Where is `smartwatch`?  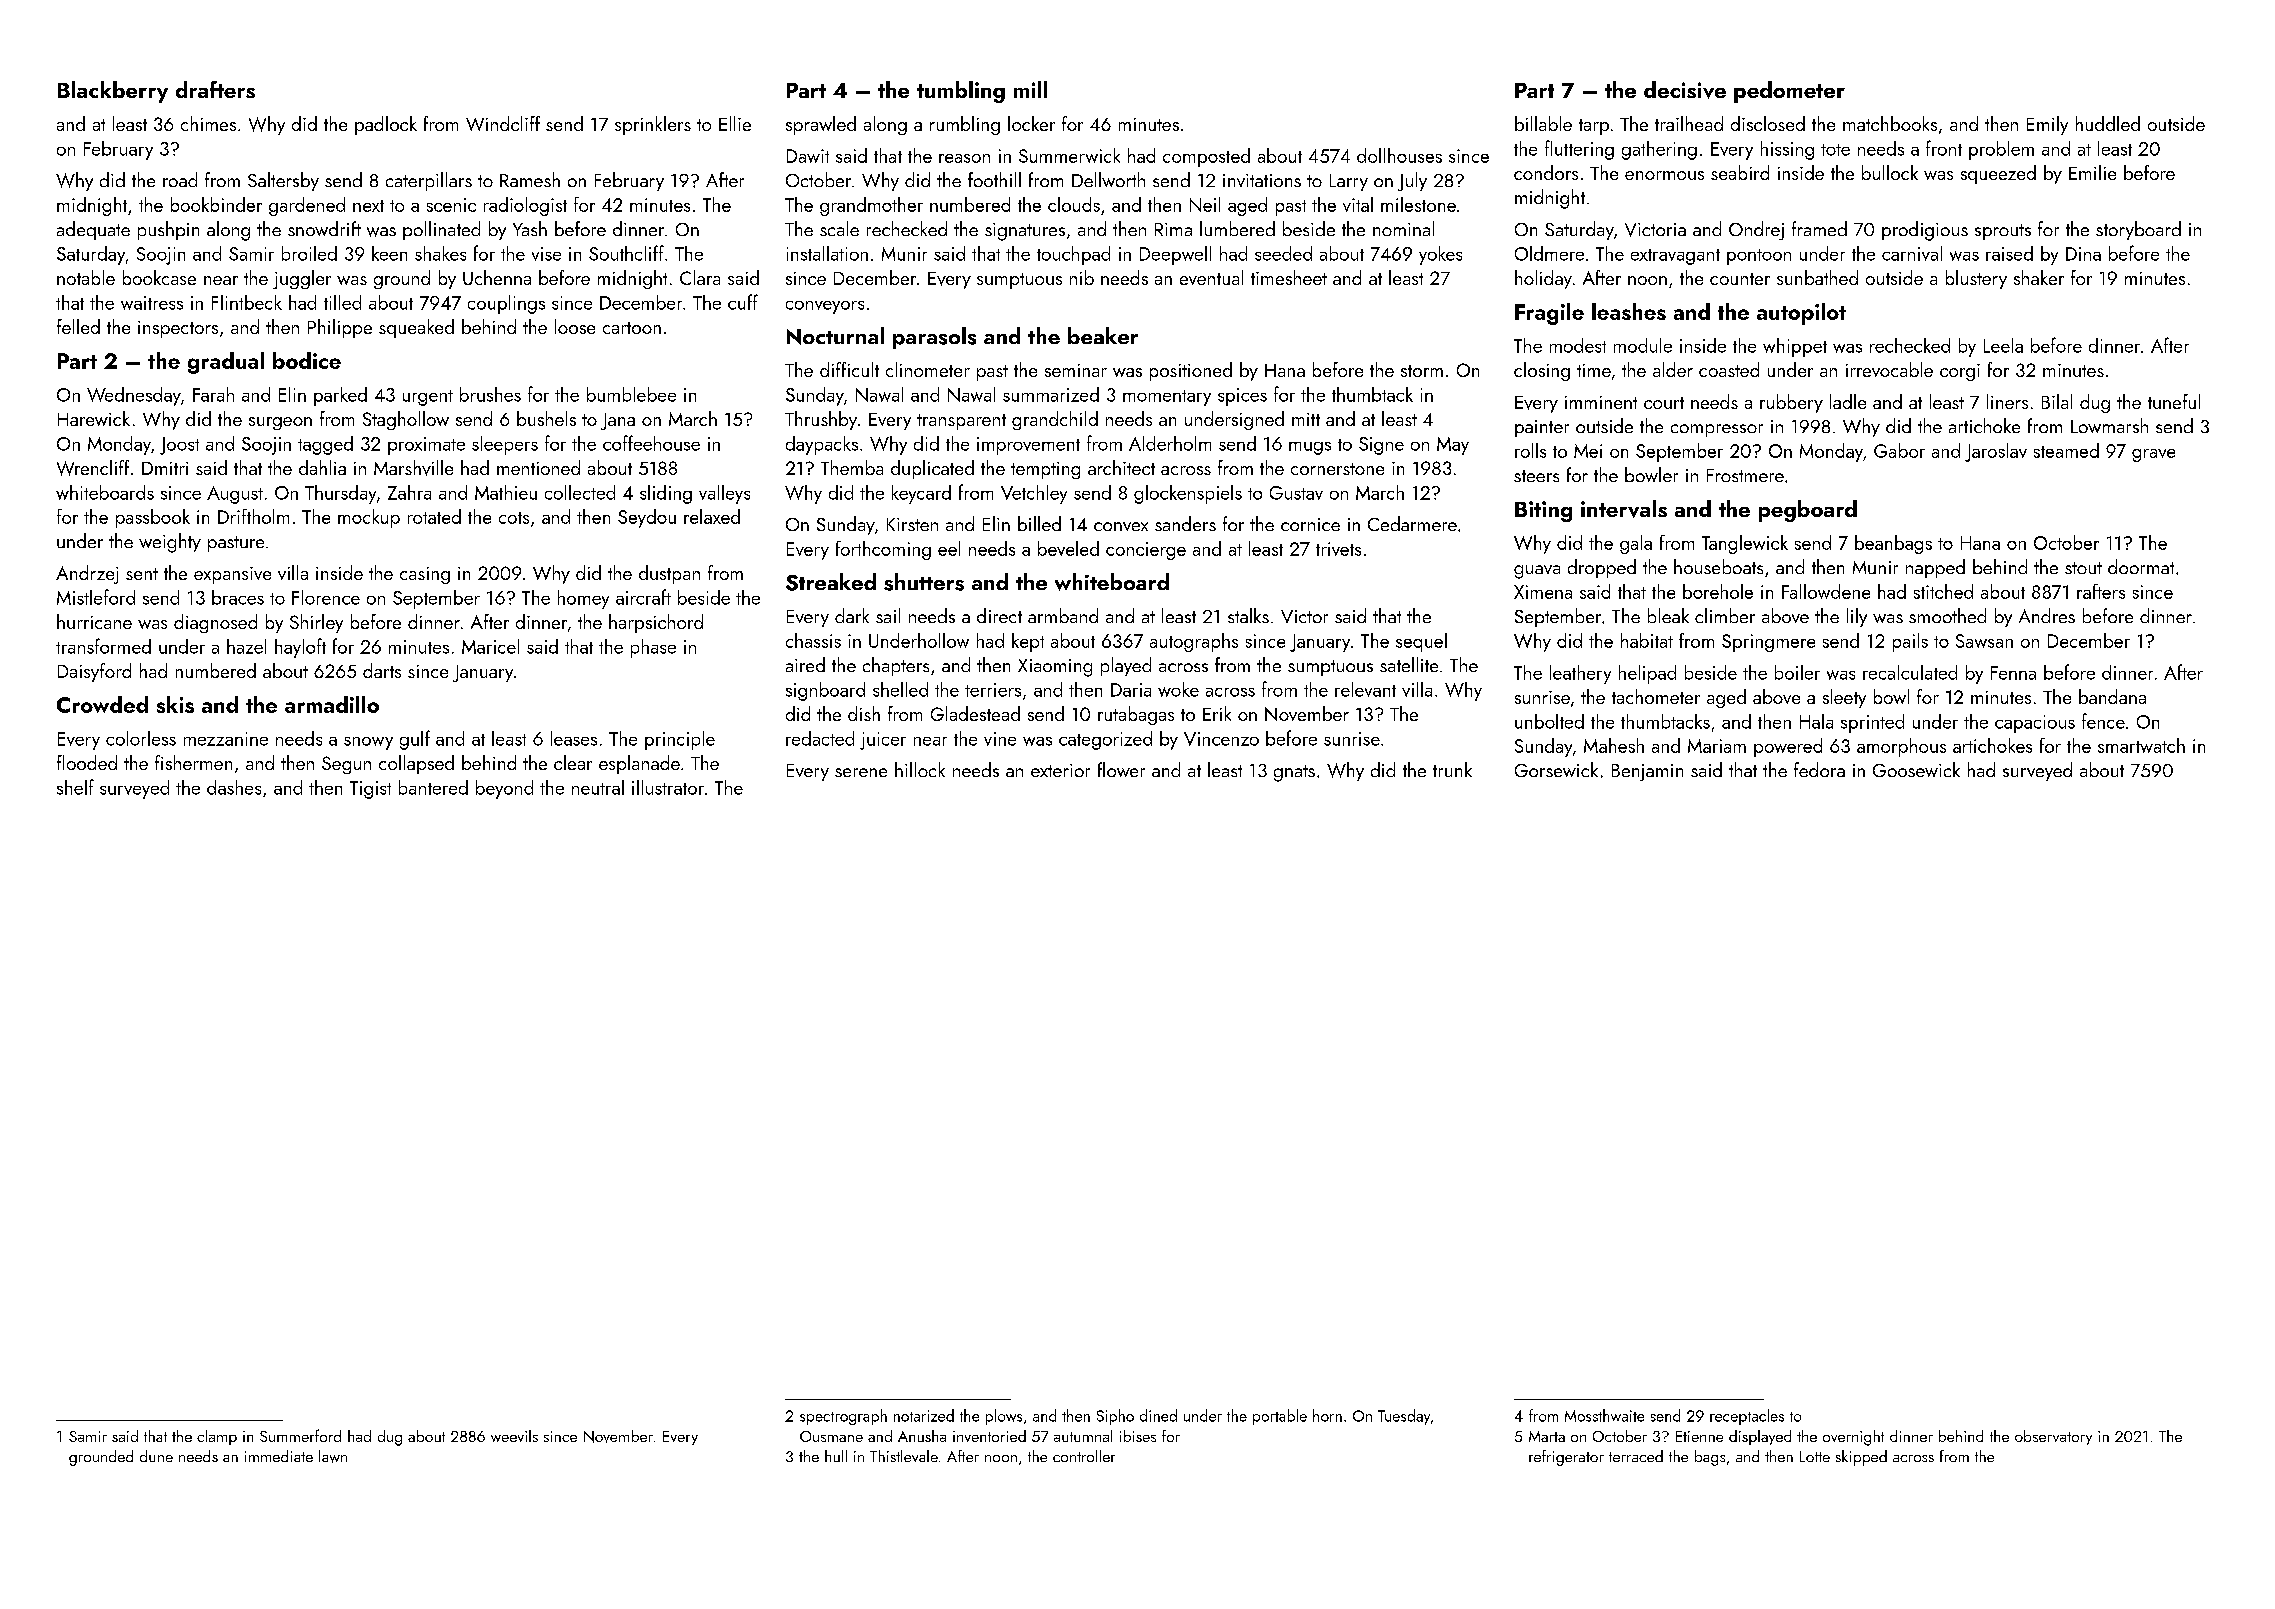
smartwatch is located at coordinates (2141, 745).
